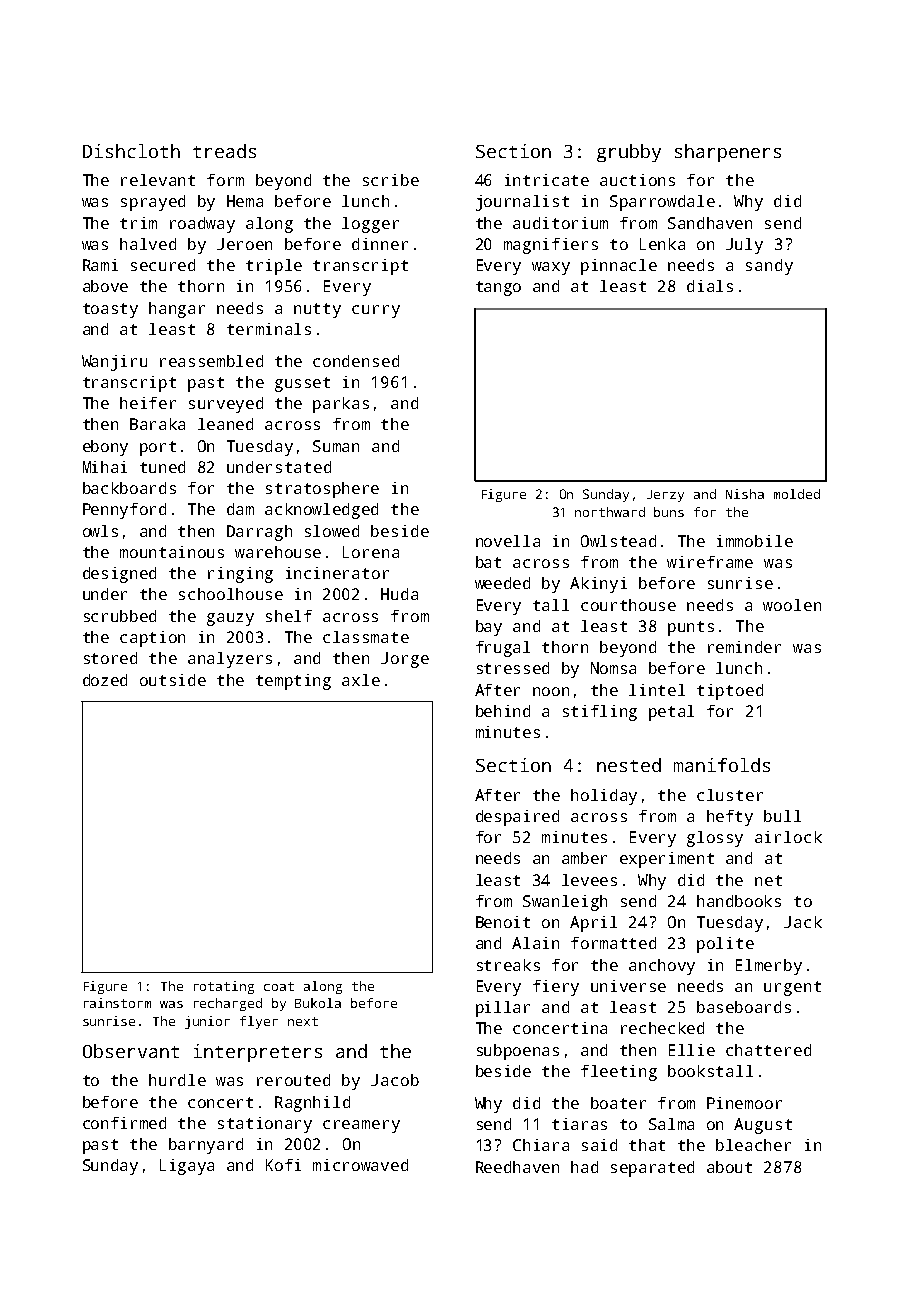 This document has width=908, height=1316. I want to click on grubby, so click(629, 153).
